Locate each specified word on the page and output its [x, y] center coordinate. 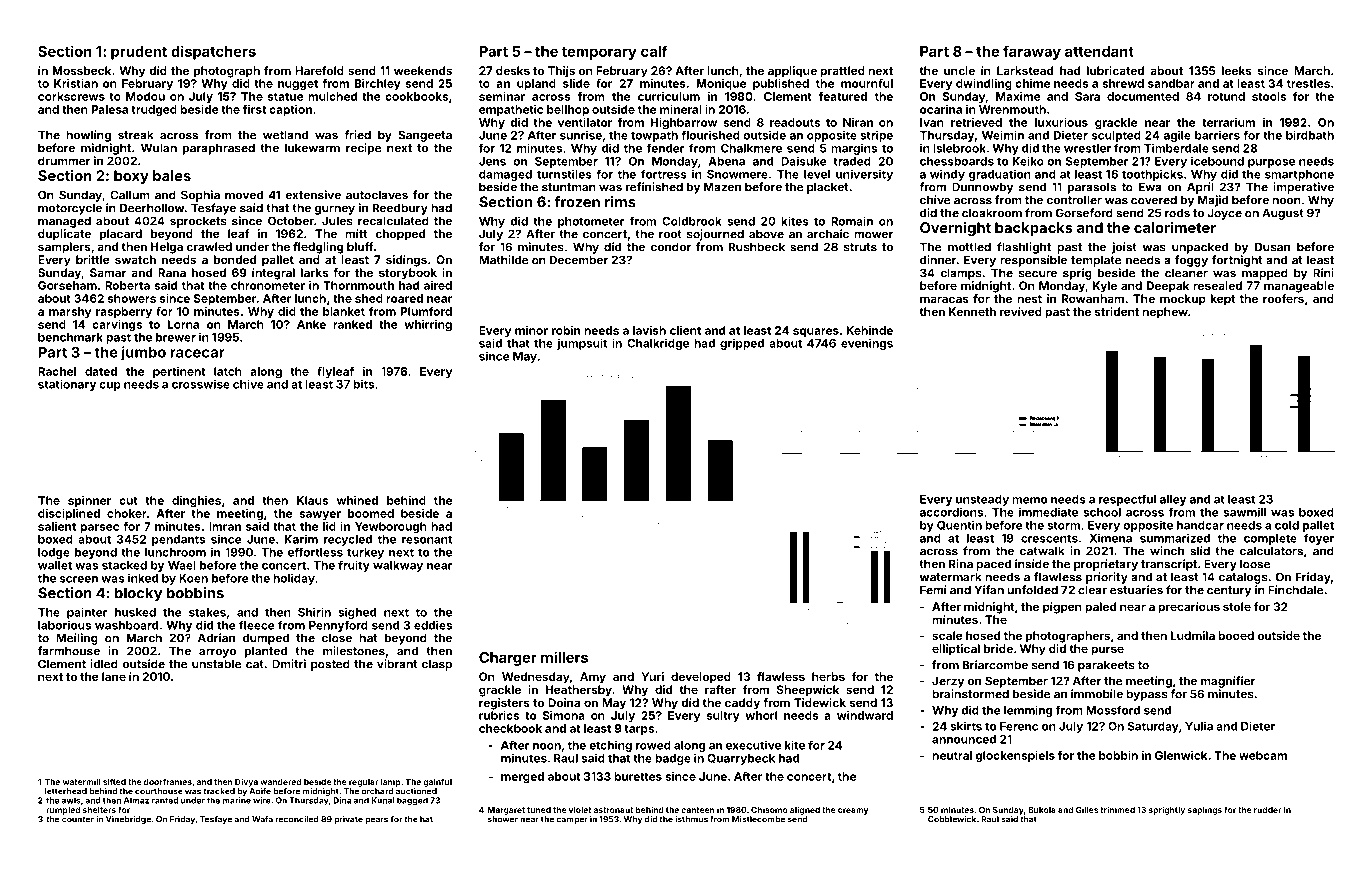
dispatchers [213, 52]
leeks [1237, 70]
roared [404, 298]
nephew [1165, 313]
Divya [246, 782]
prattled [842, 72]
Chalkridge [658, 344]
